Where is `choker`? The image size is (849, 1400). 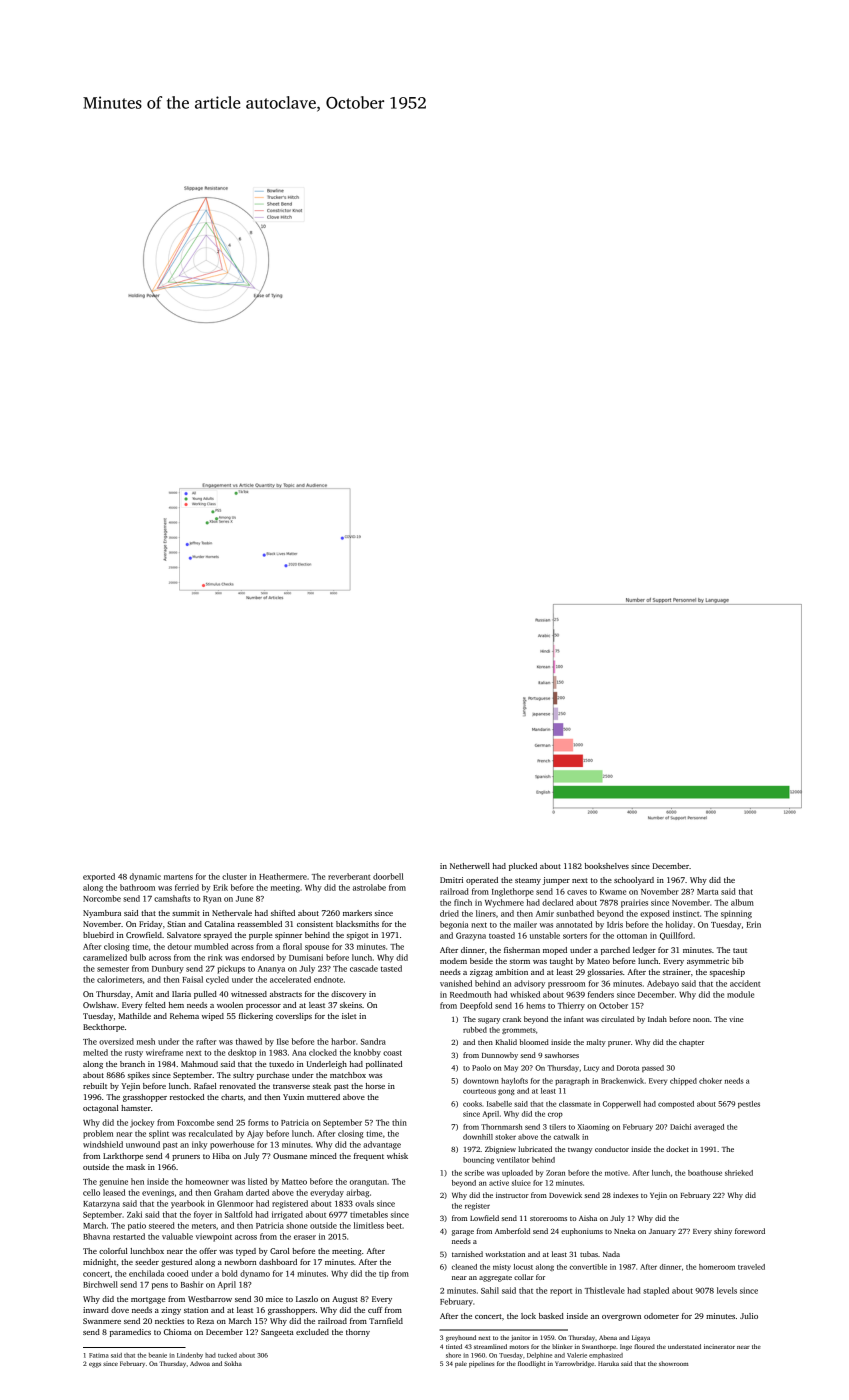 choker is located at coordinates (710, 1081).
